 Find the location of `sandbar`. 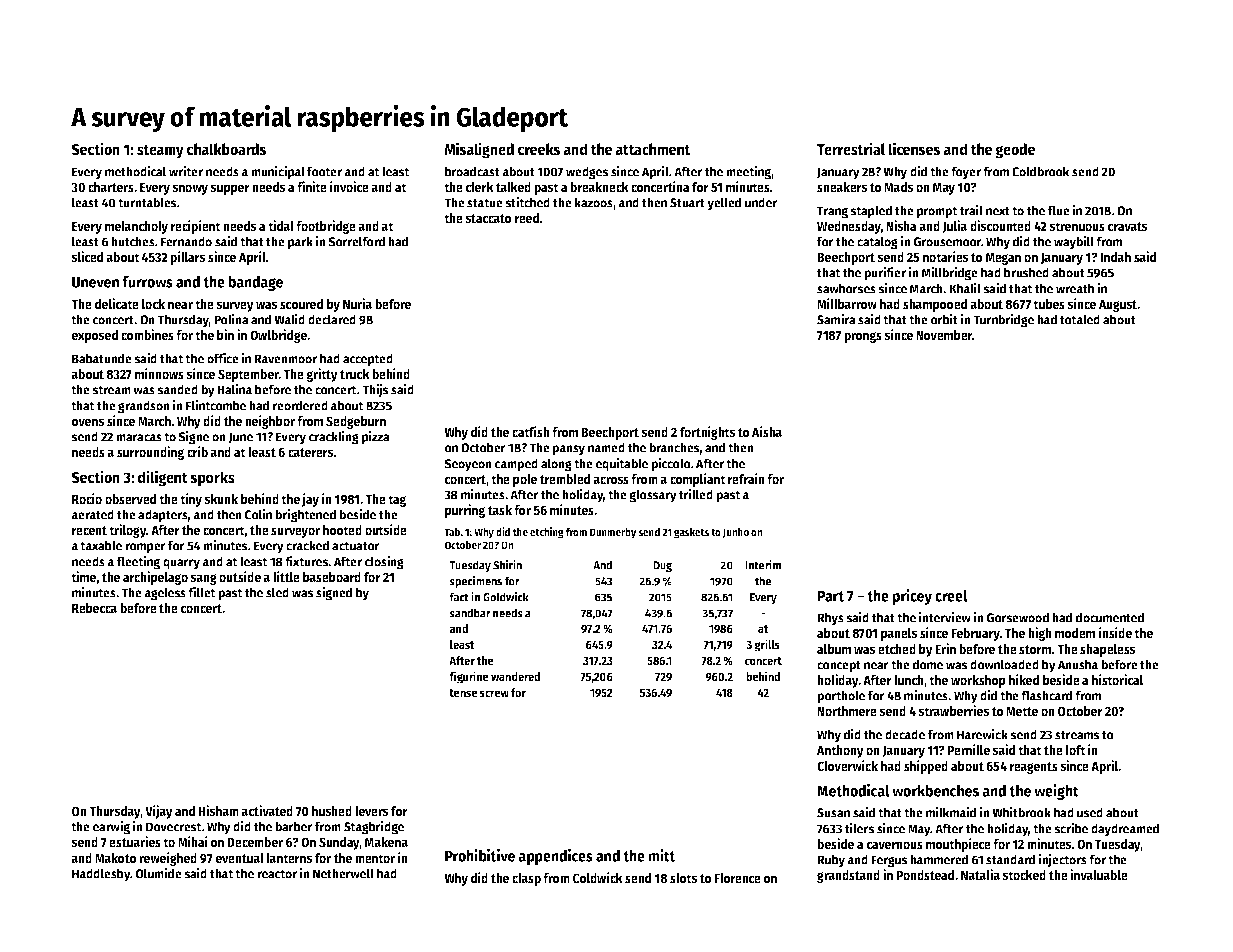

sandbar is located at coordinates (470, 613).
